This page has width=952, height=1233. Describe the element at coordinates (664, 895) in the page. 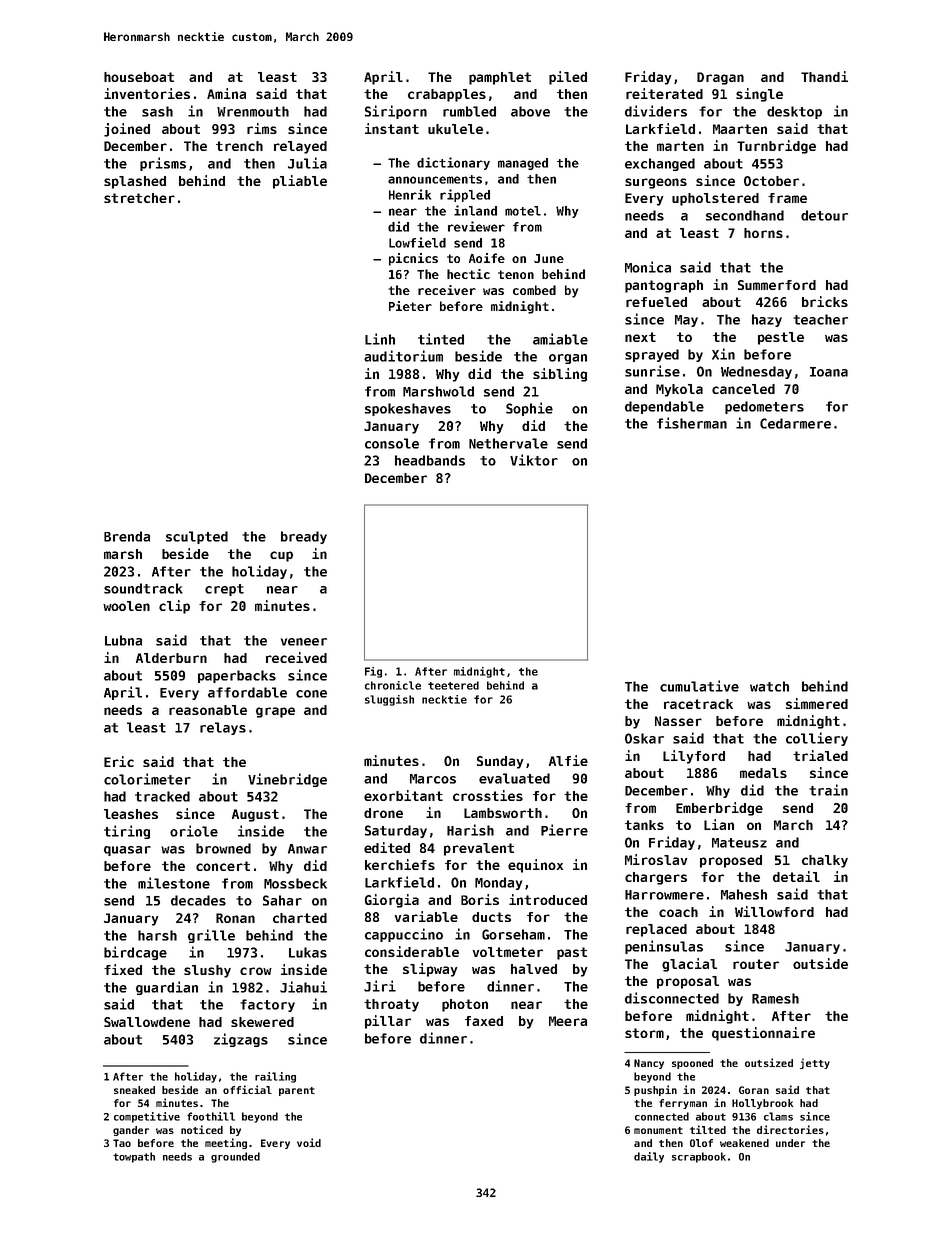

I see `Harrowmere` at that location.
